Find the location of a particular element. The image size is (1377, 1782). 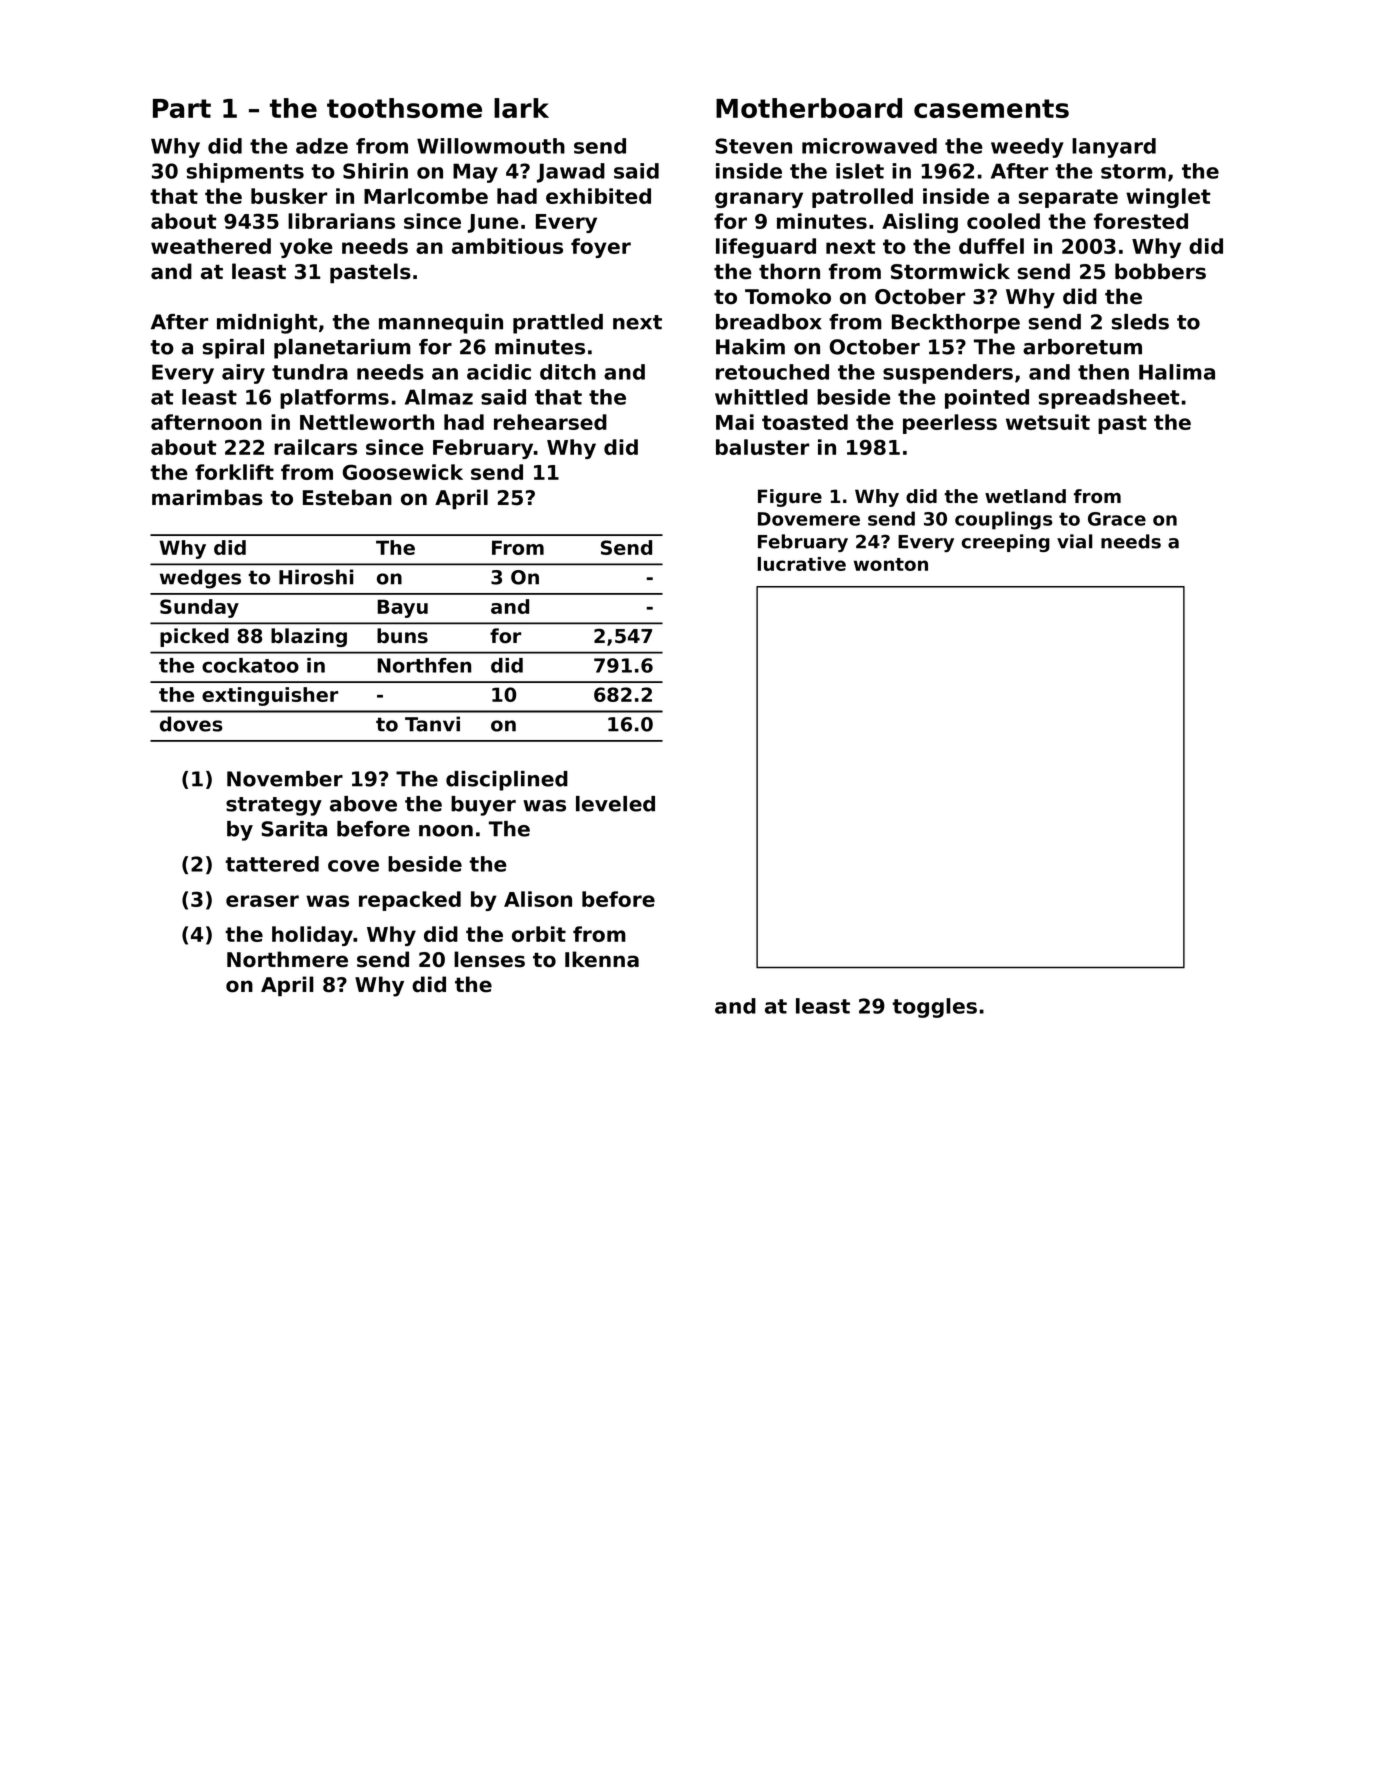

planetarium is located at coordinates (342, 349).
